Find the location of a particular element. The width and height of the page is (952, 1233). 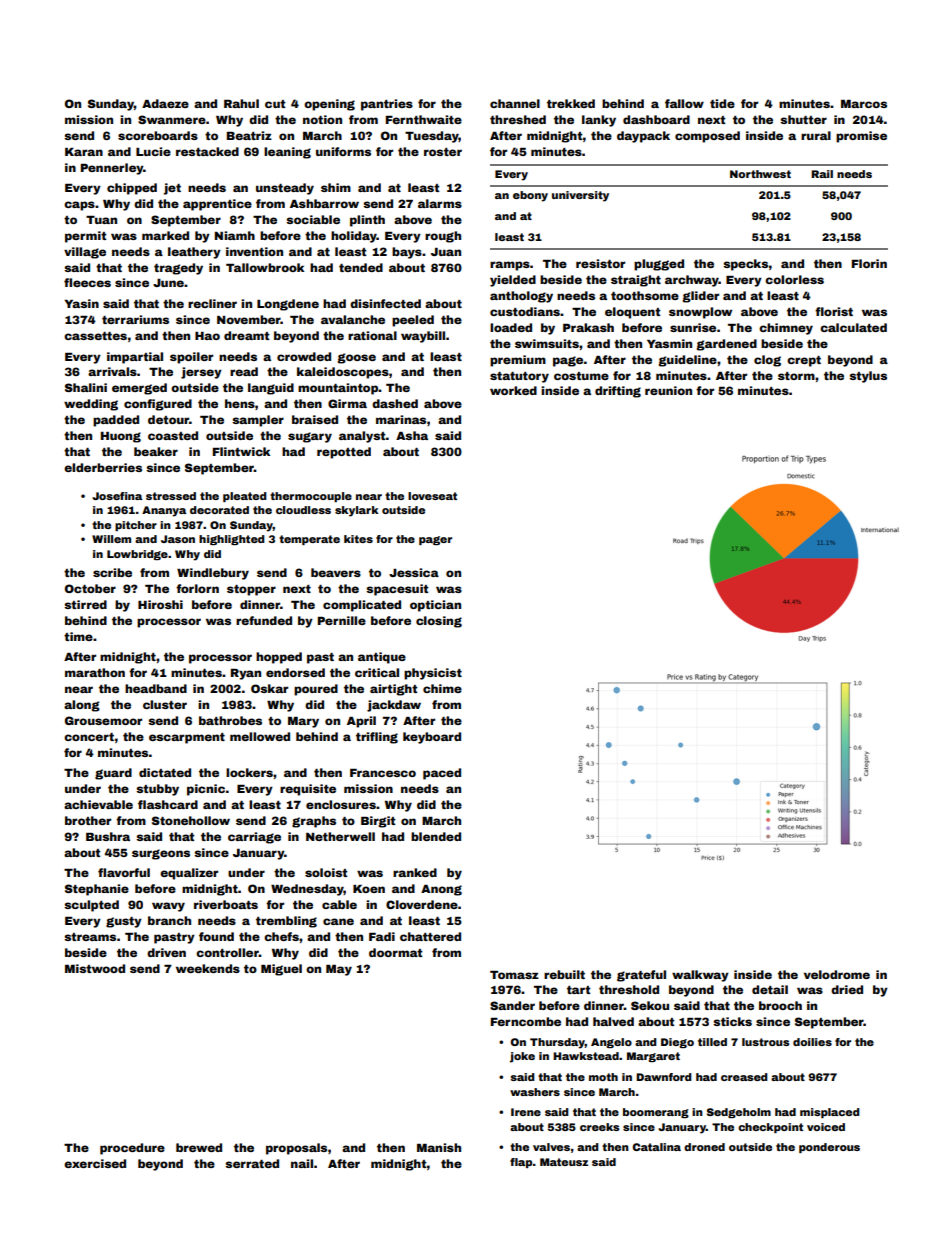

Yasin is located at coordinates (81, 303).
